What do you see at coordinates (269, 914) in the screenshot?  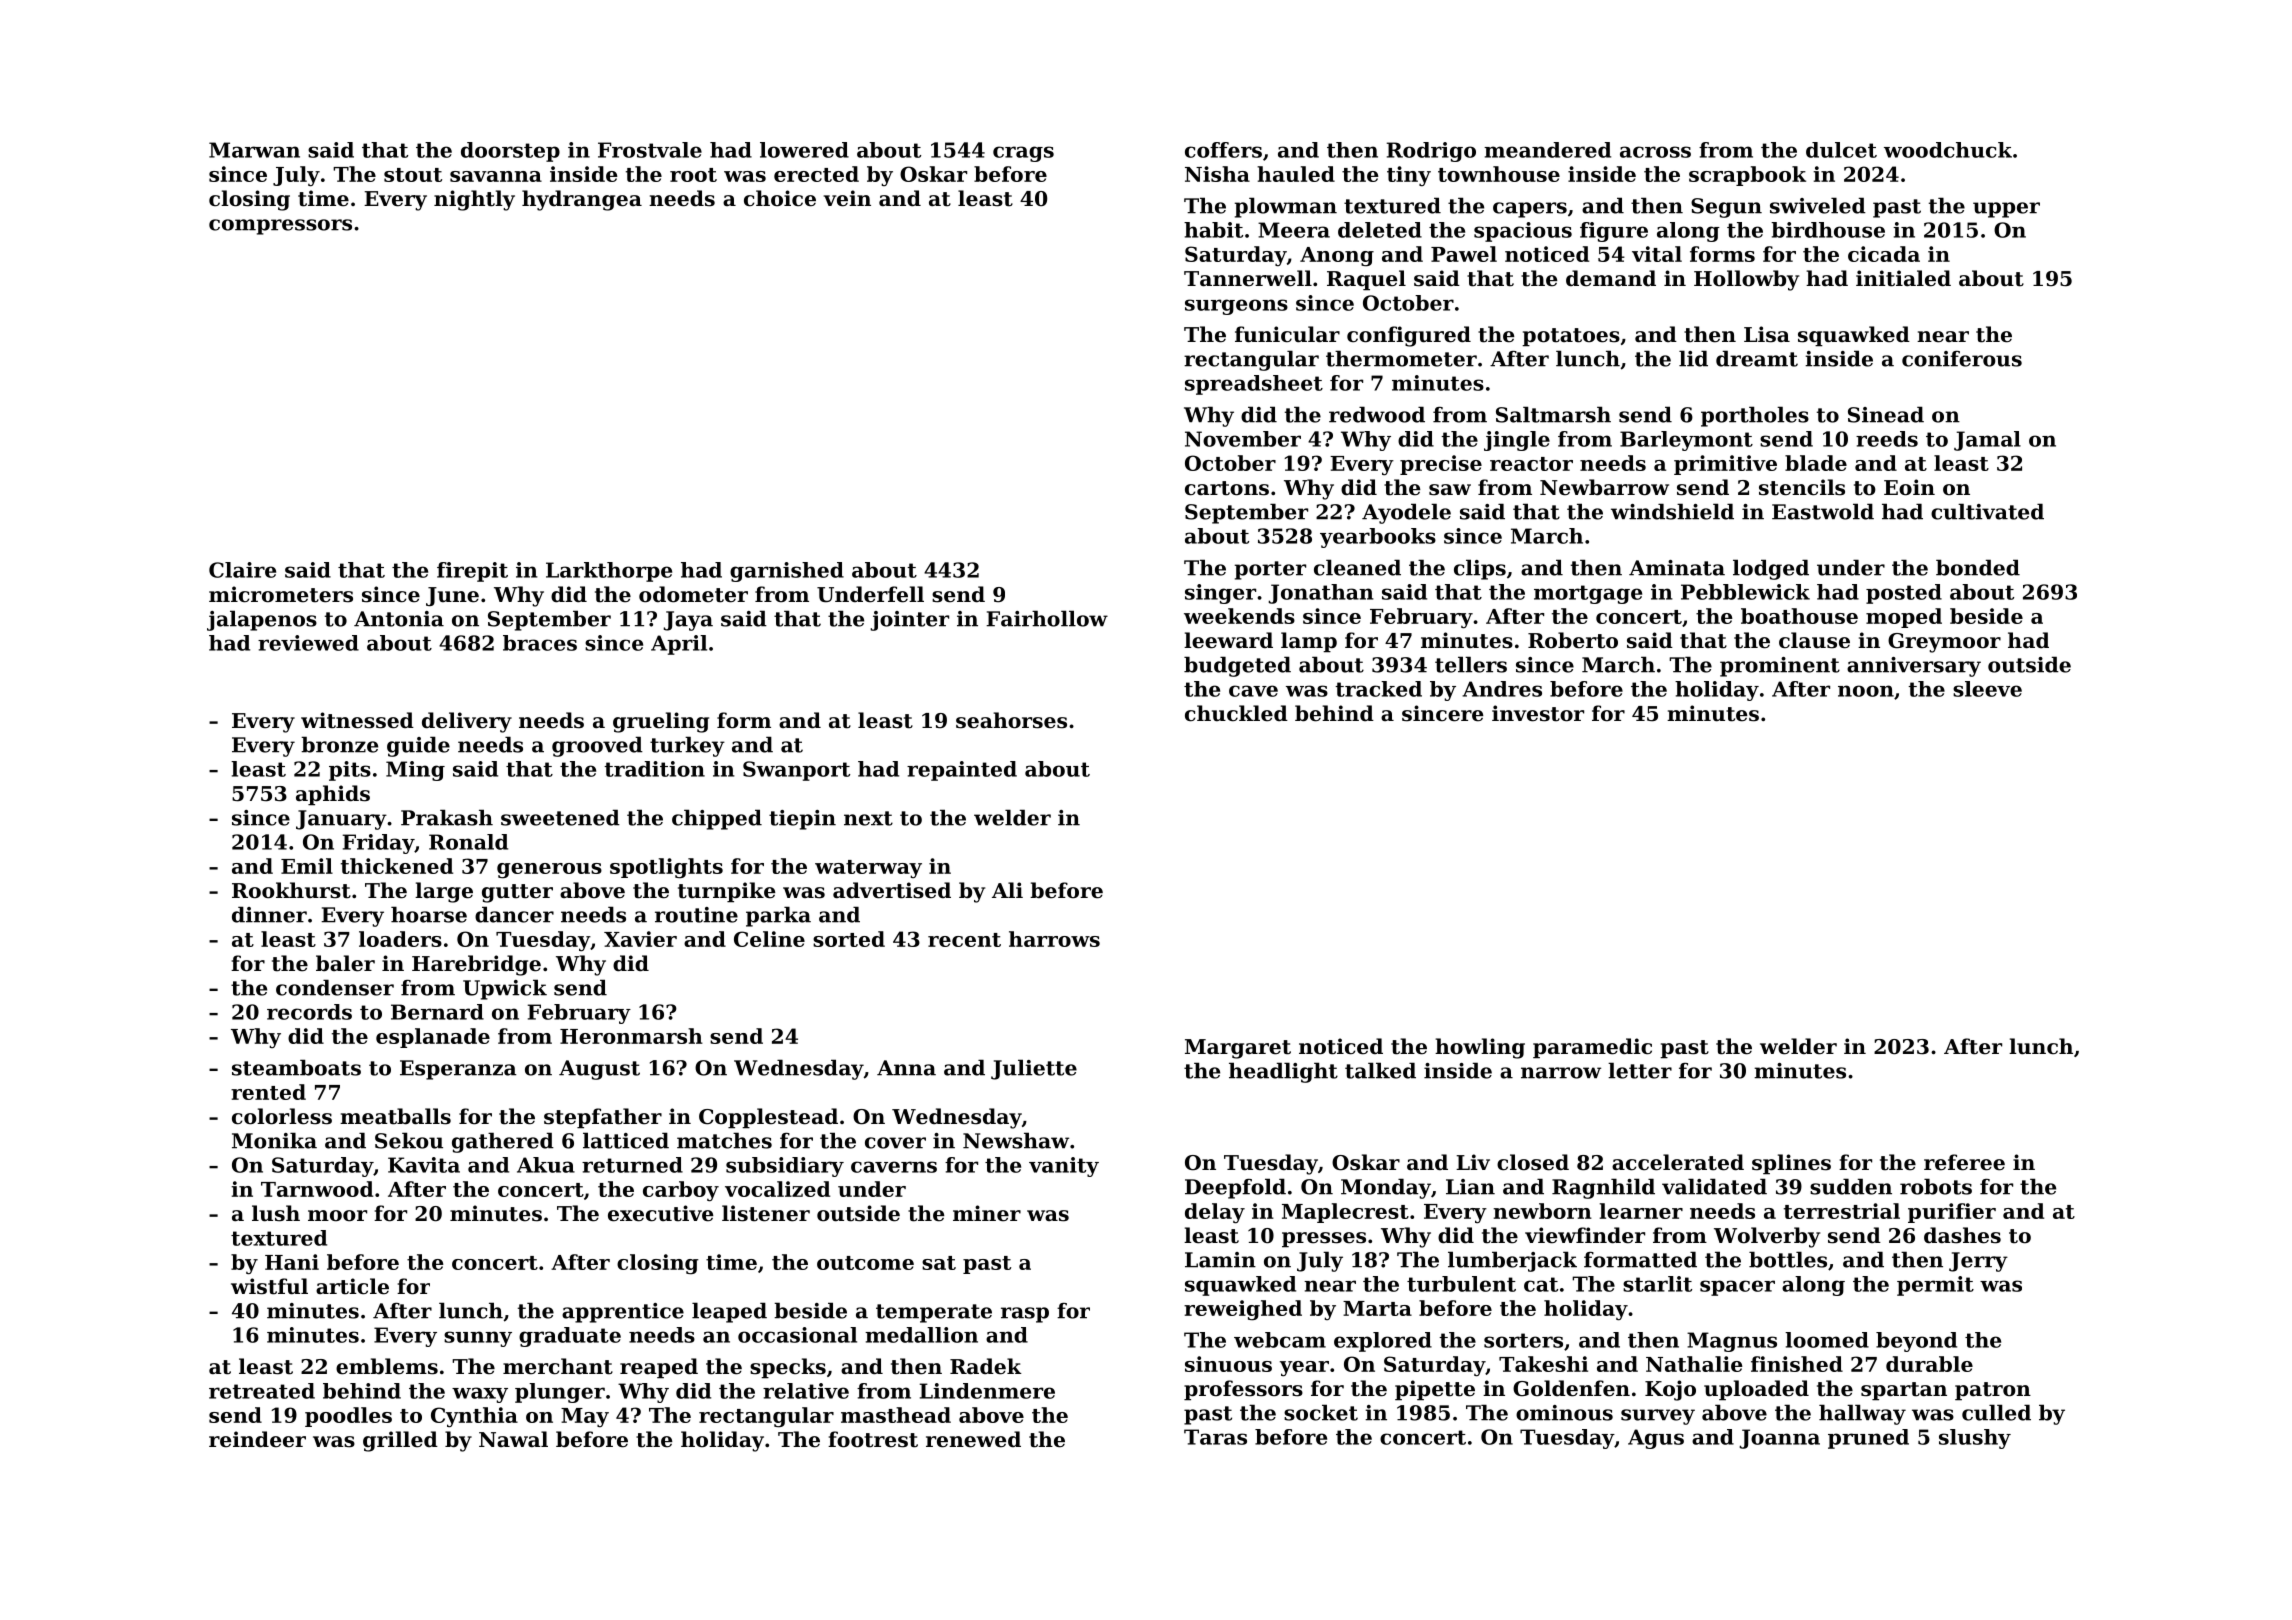 I see `dinner` at bounding box center [269, 914].
